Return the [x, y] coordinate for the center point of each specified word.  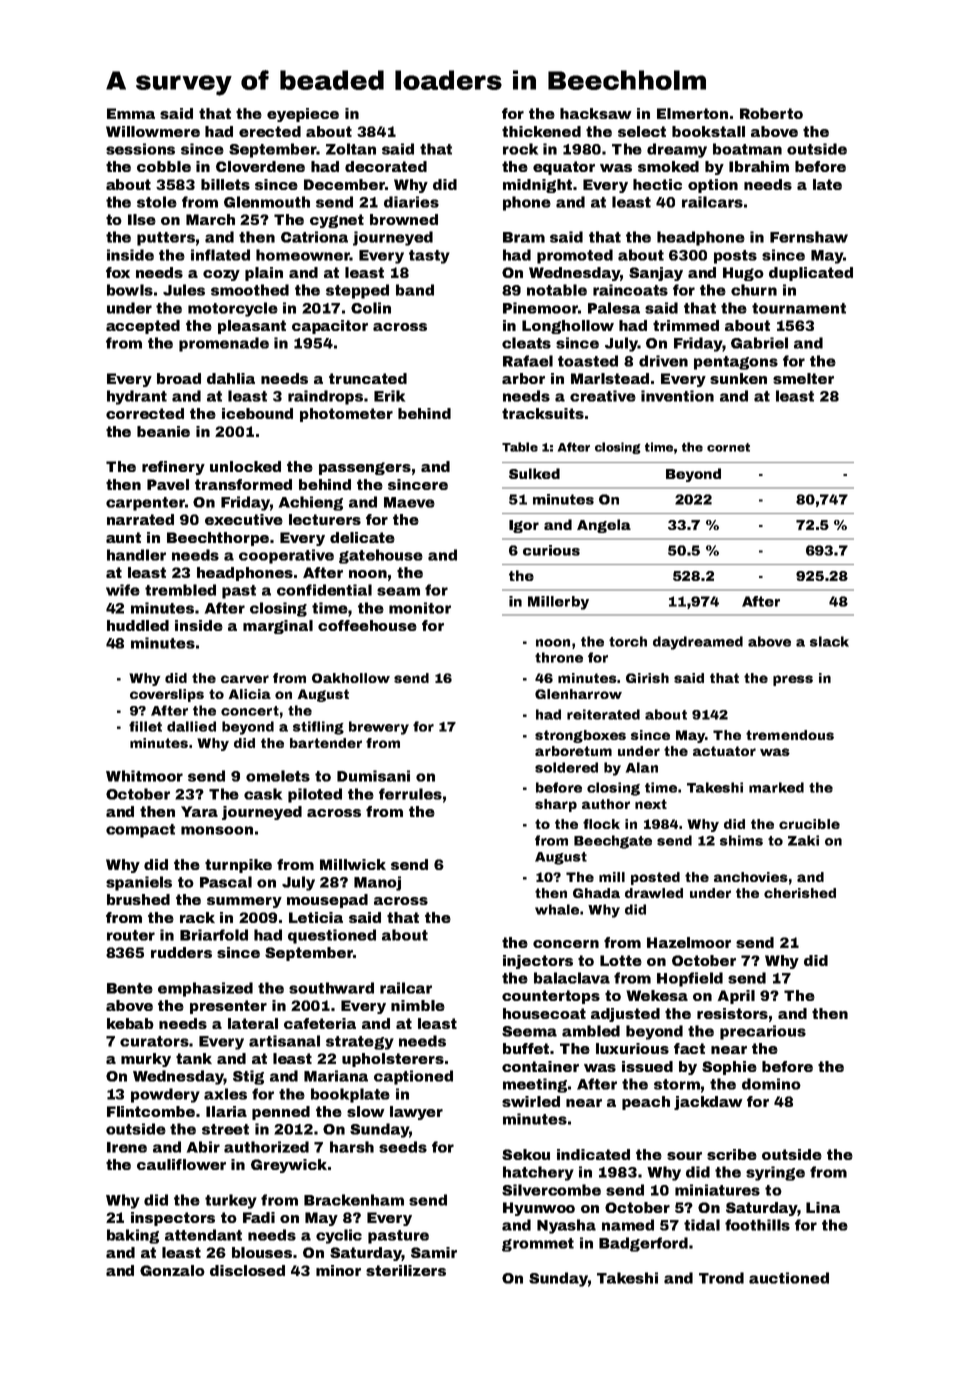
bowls [130, 290]
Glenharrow [578, 694]
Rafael [528, 361]
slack [829, 641]
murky [146, 1060]
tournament [799, 308]
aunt [123, 537]
